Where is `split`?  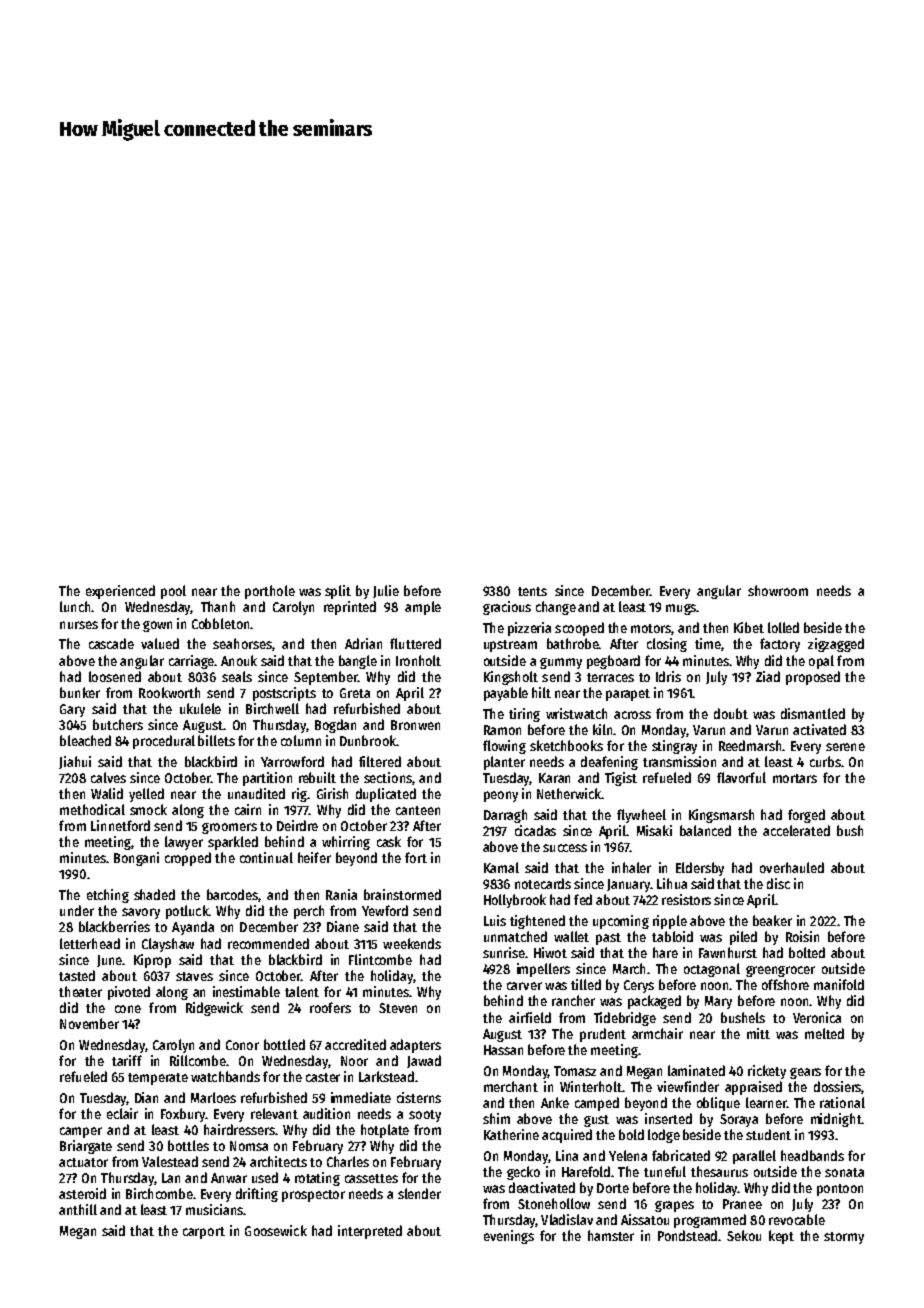 split is located at coordinates (338, 592).
